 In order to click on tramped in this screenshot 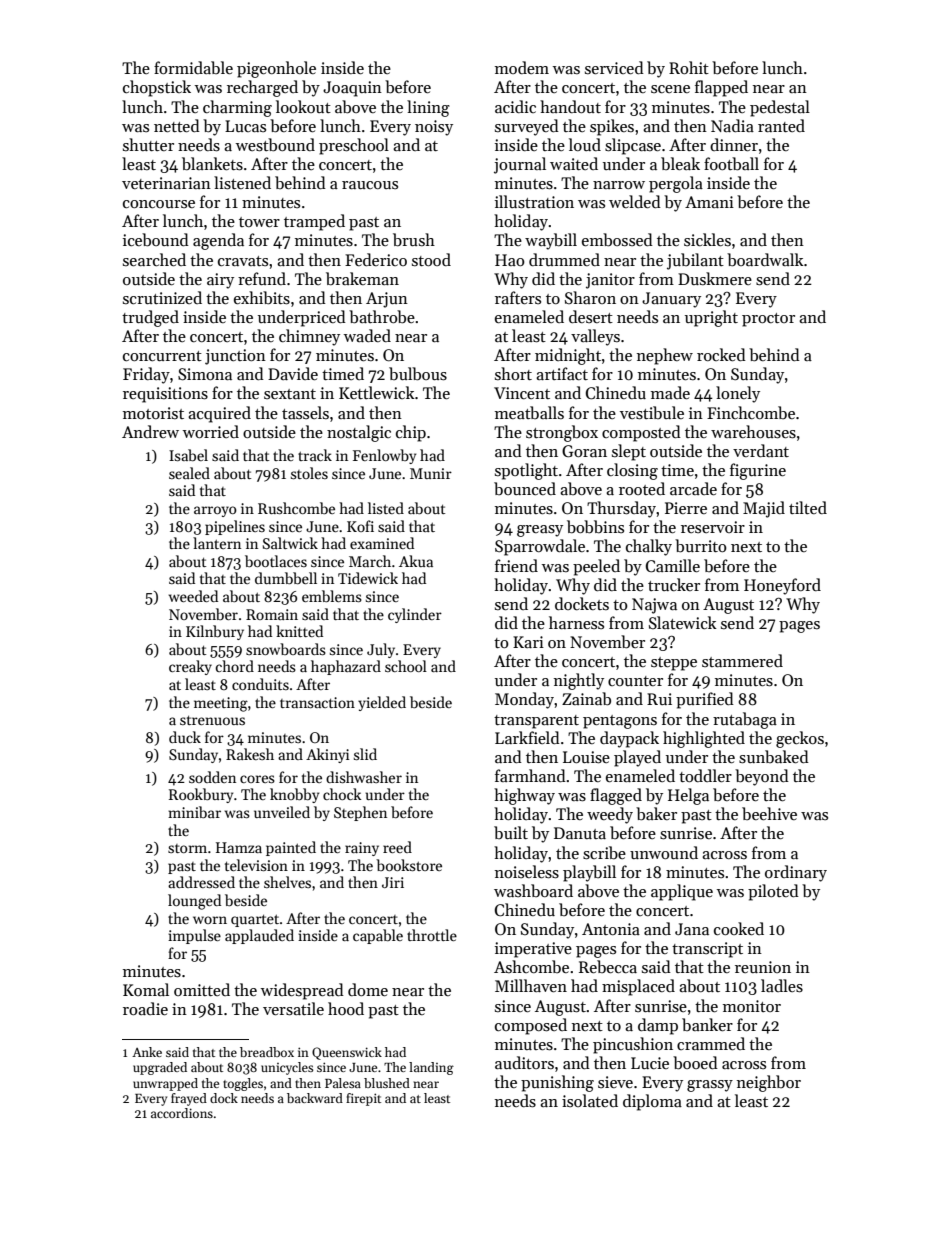, I will do `click(314, 222)`.
